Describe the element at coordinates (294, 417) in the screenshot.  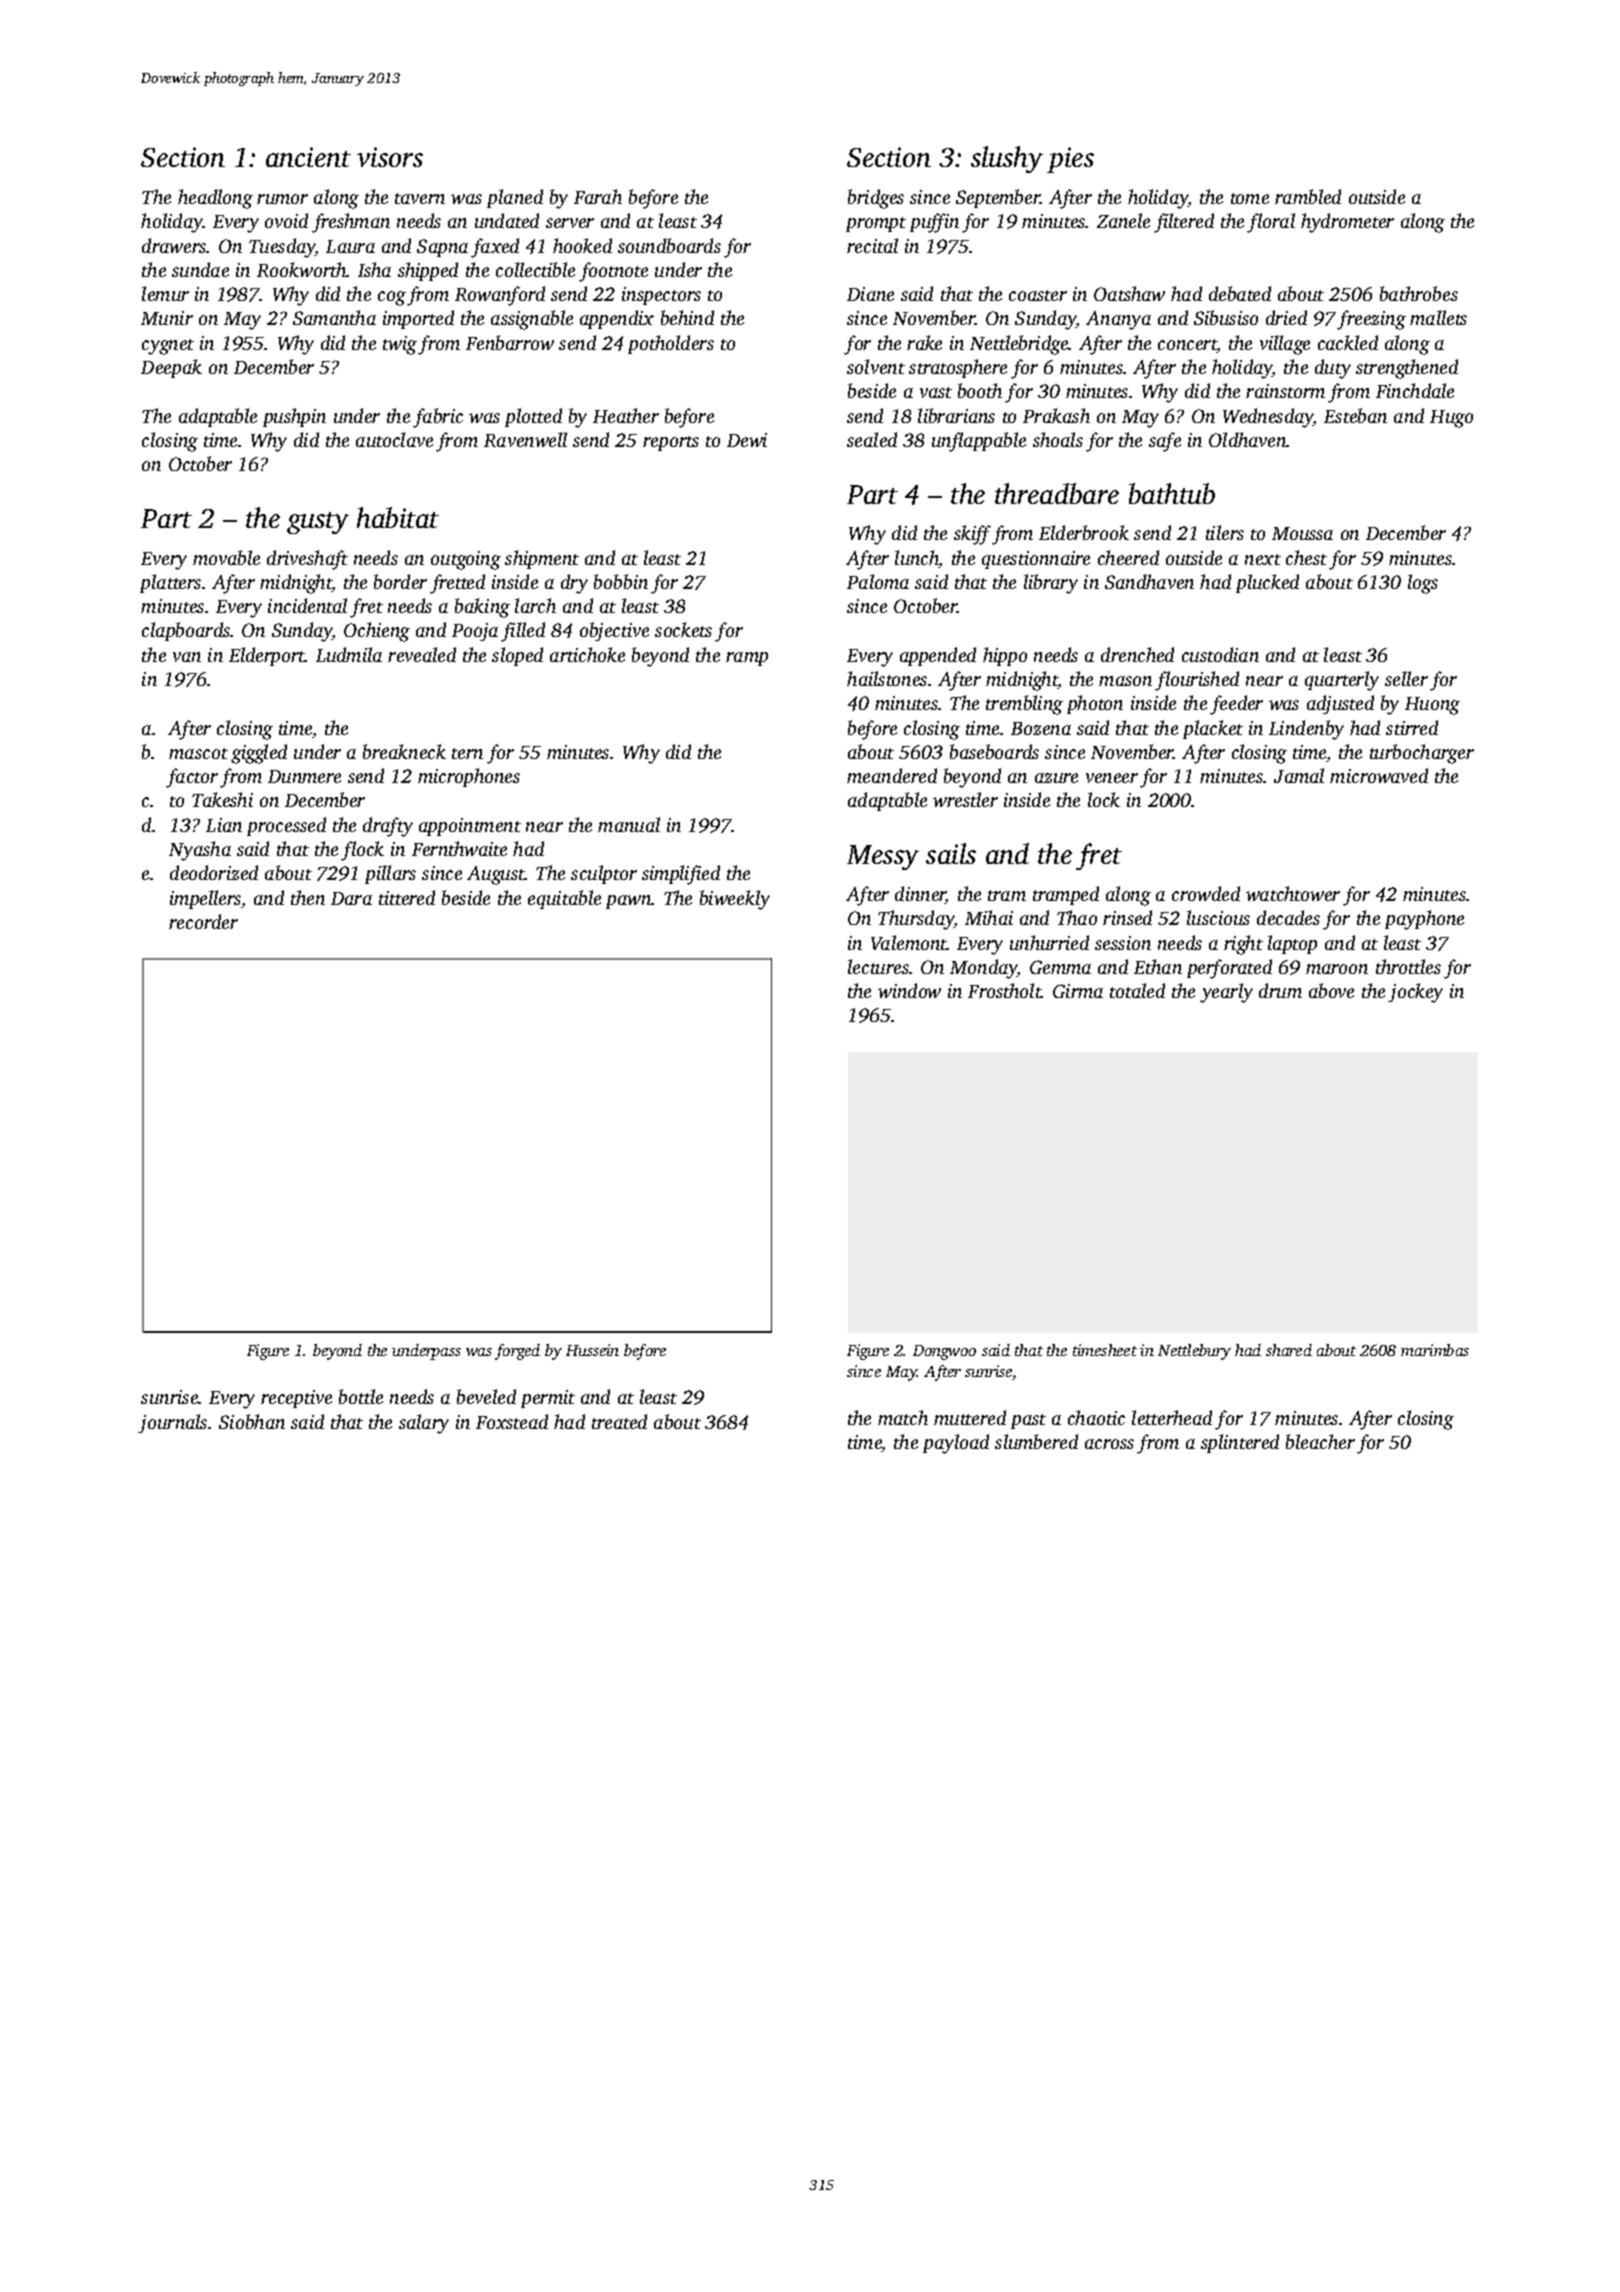
I see `pushpin` at that location.
